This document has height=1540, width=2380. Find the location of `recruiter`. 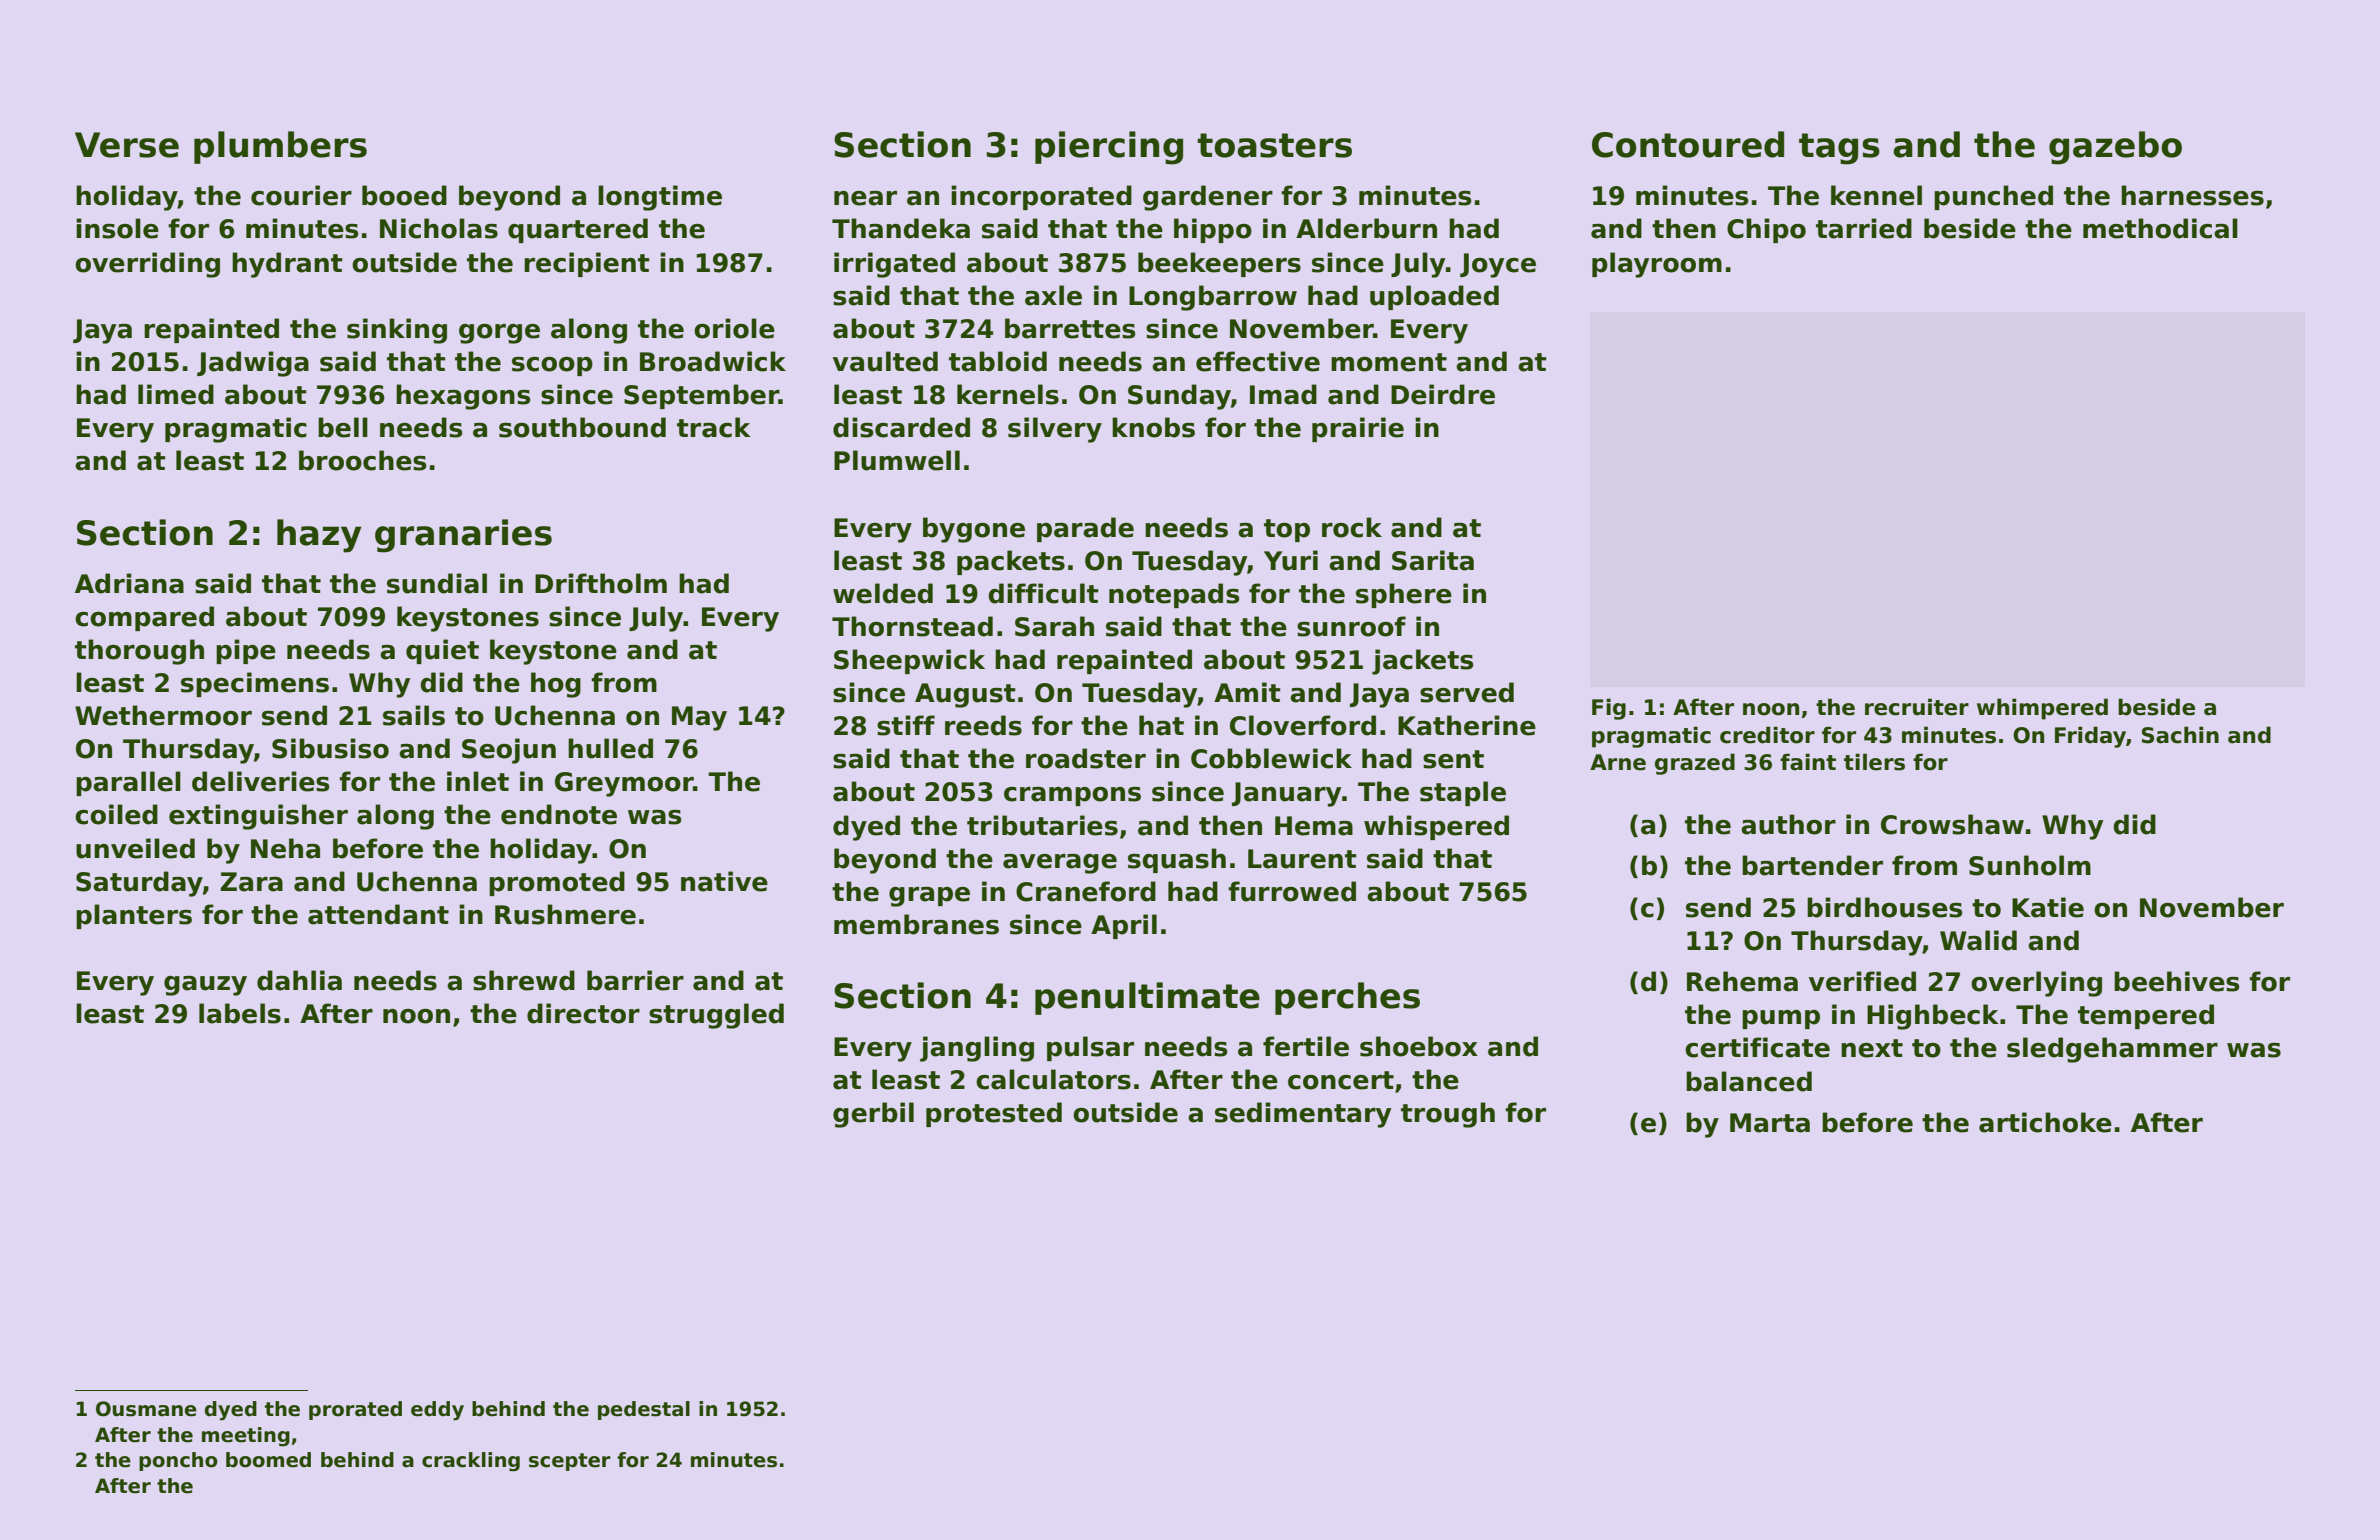

recruiter is located at coordinates (1917, 707).
